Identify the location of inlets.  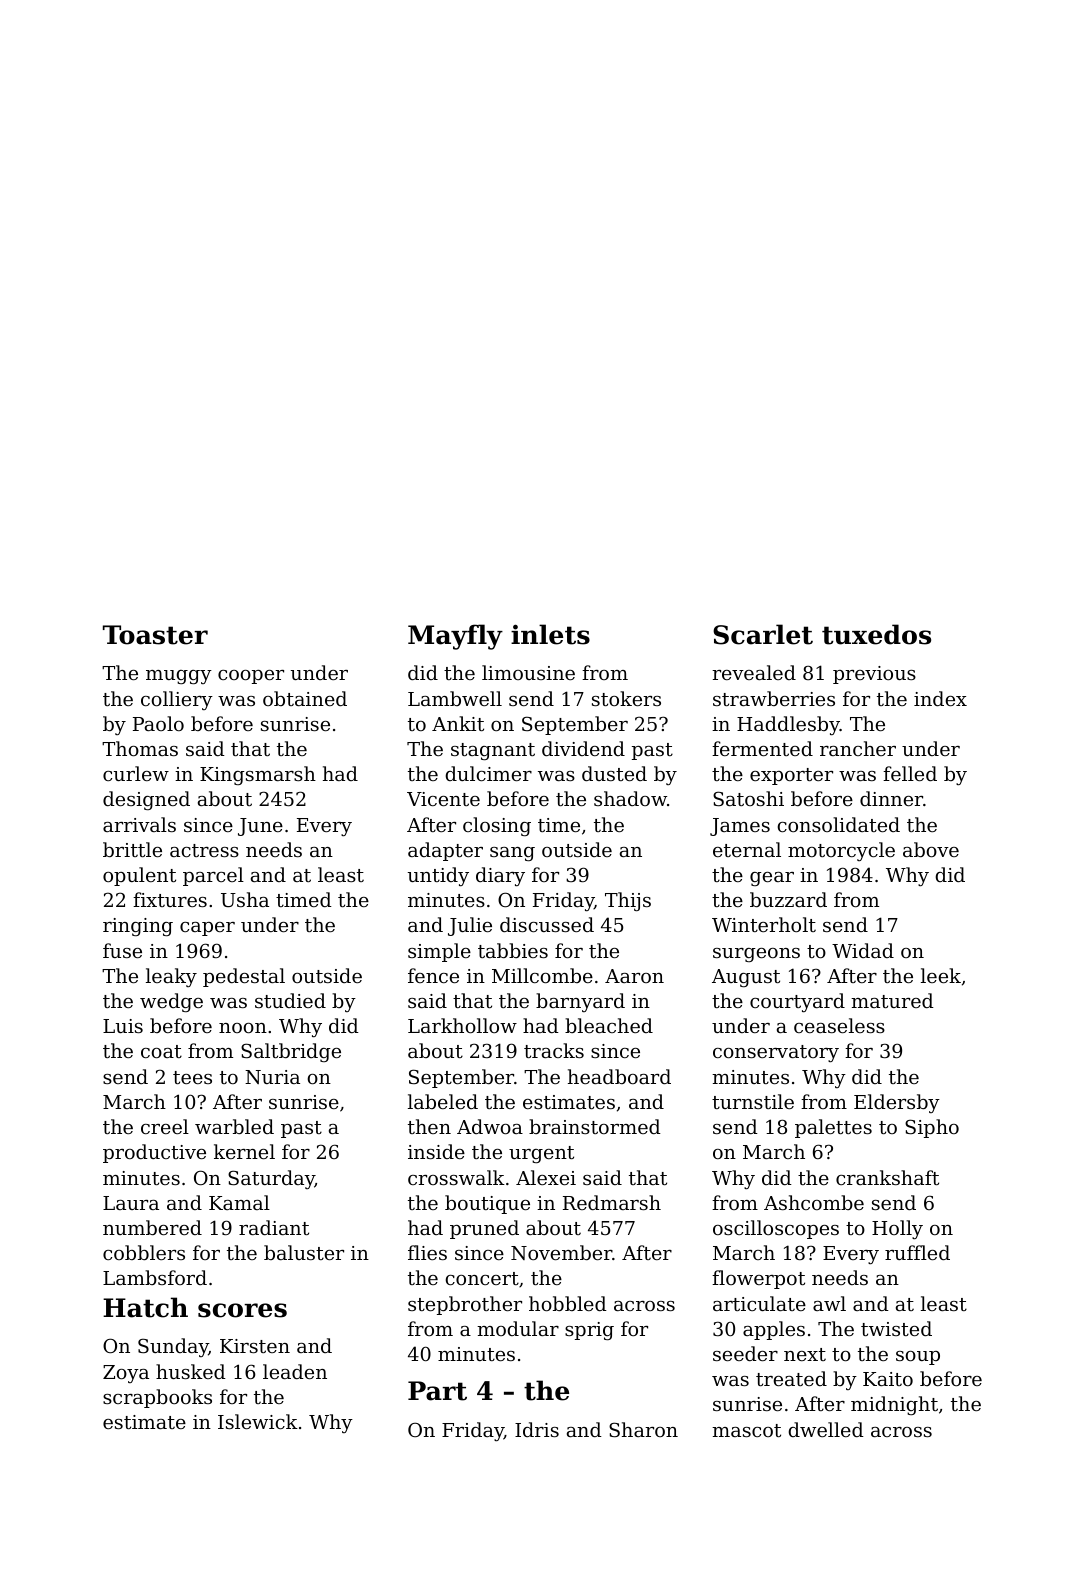
(550, 634).
